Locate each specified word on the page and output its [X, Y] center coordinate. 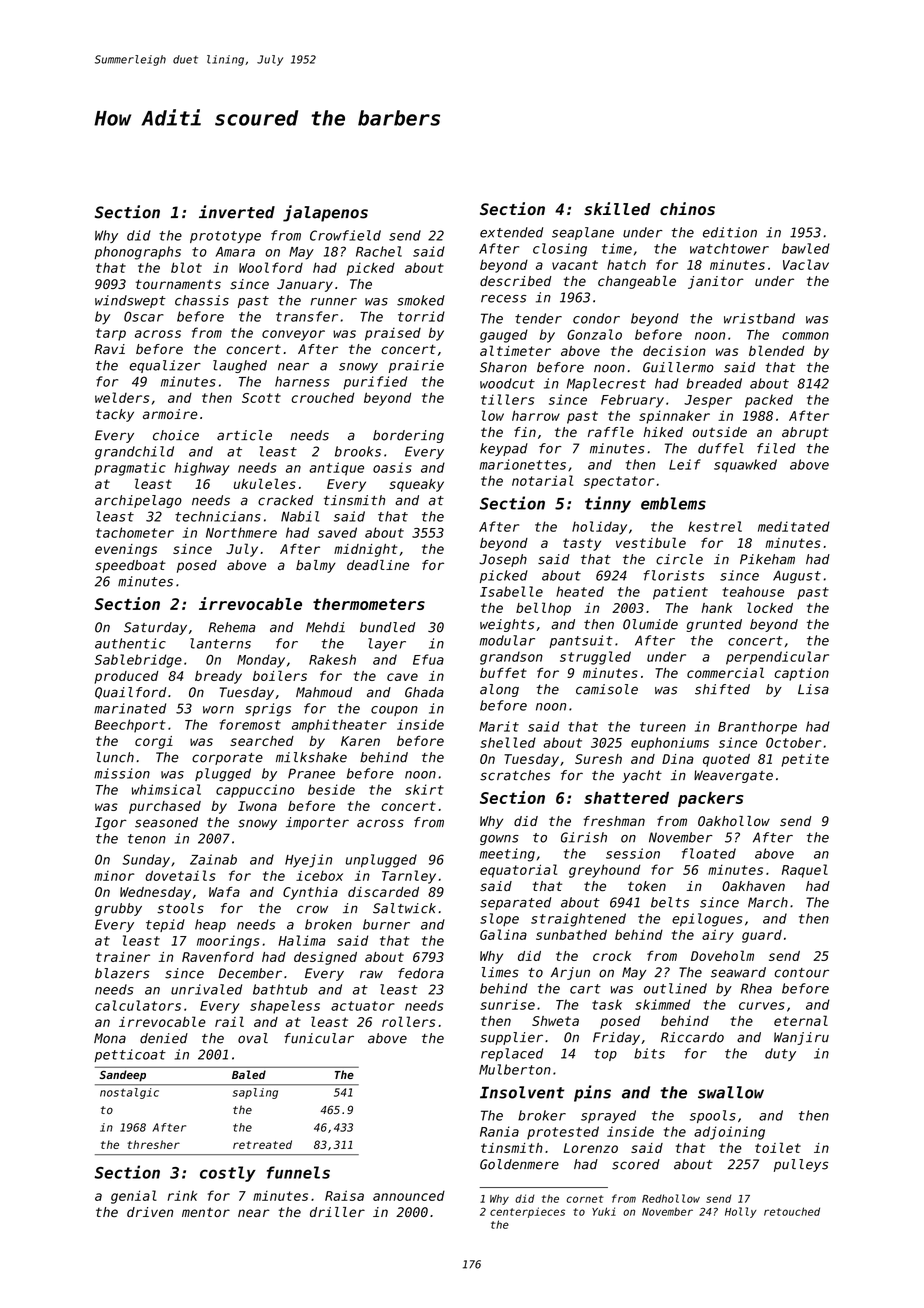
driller [337, 1212]
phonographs [137, 253]
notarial [542, 480]
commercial [725, 672]
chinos [687, 208]
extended [511, 232]
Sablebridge [138, 661]
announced [409, 1196]
